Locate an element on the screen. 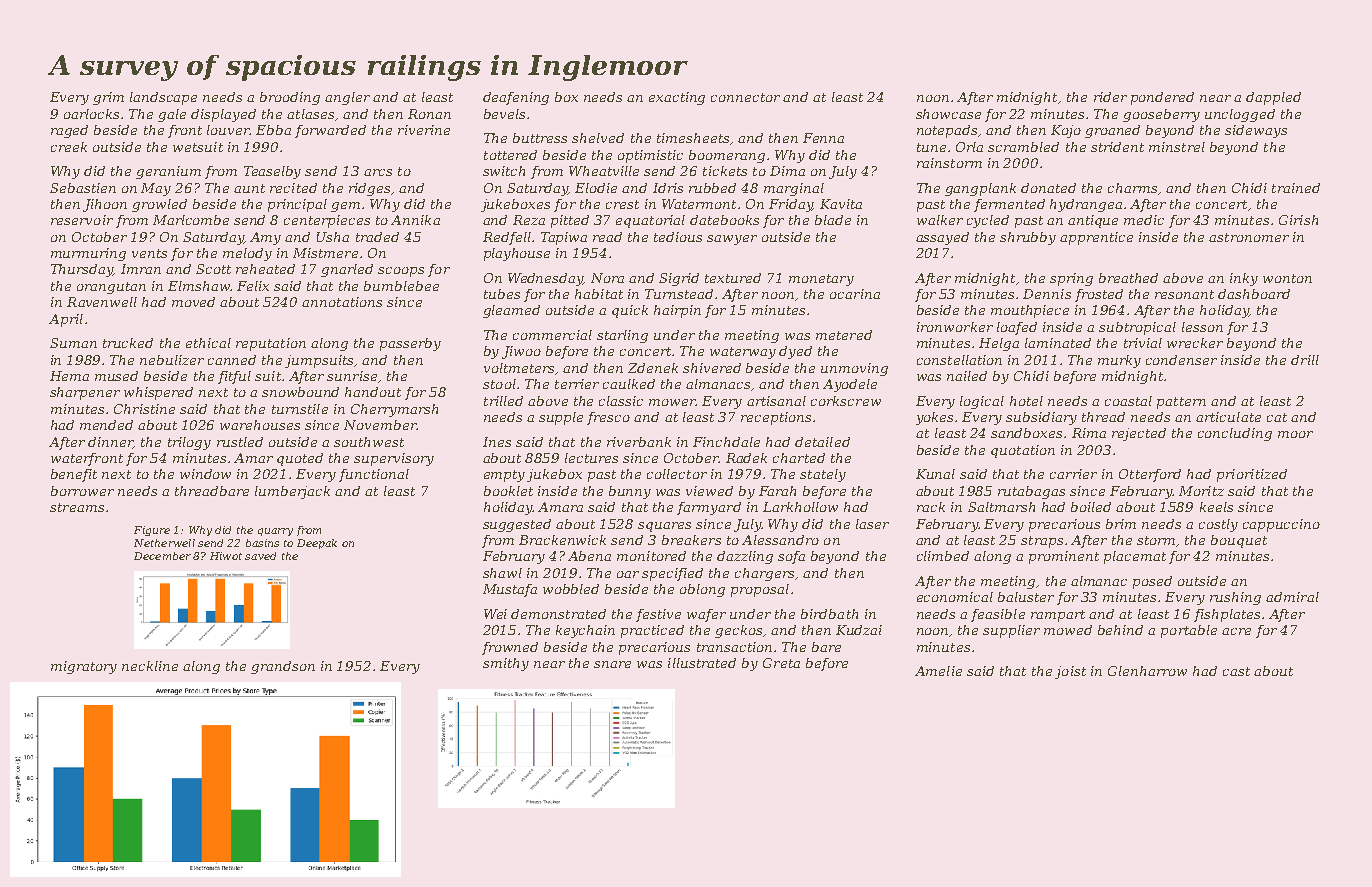 The width and height of the screenshot is (1372, 887). landscape is located at coordinates (163, 98).
